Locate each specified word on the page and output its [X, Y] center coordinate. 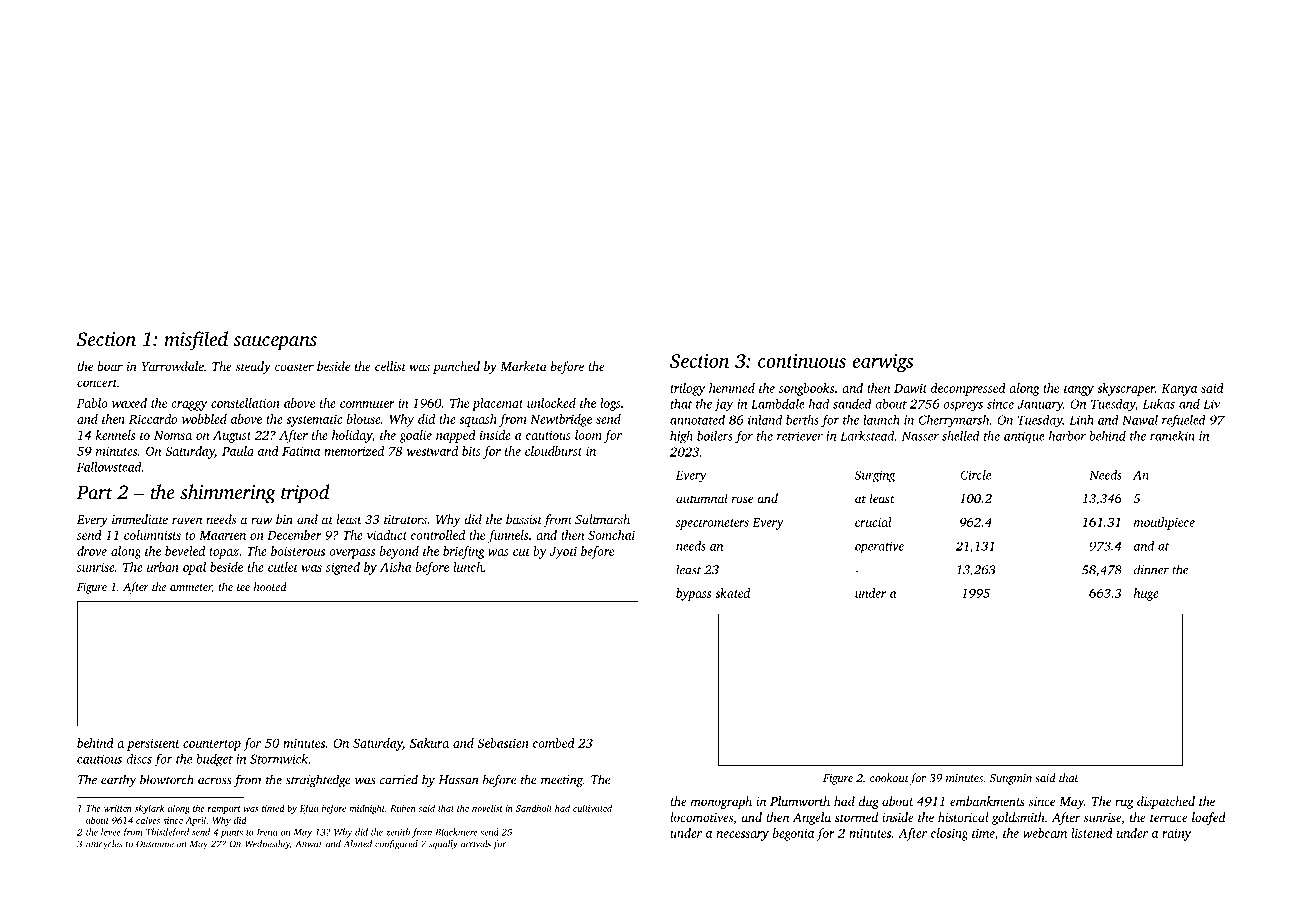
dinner [1151, 569]
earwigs [882, 363]
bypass [693, 594]
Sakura [429, 743]
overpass [352, 554]
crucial [873, 522]
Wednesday [267, 845]
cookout [889, 777]
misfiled [196, 341]
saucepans [275, 343]
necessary [742, 836]
